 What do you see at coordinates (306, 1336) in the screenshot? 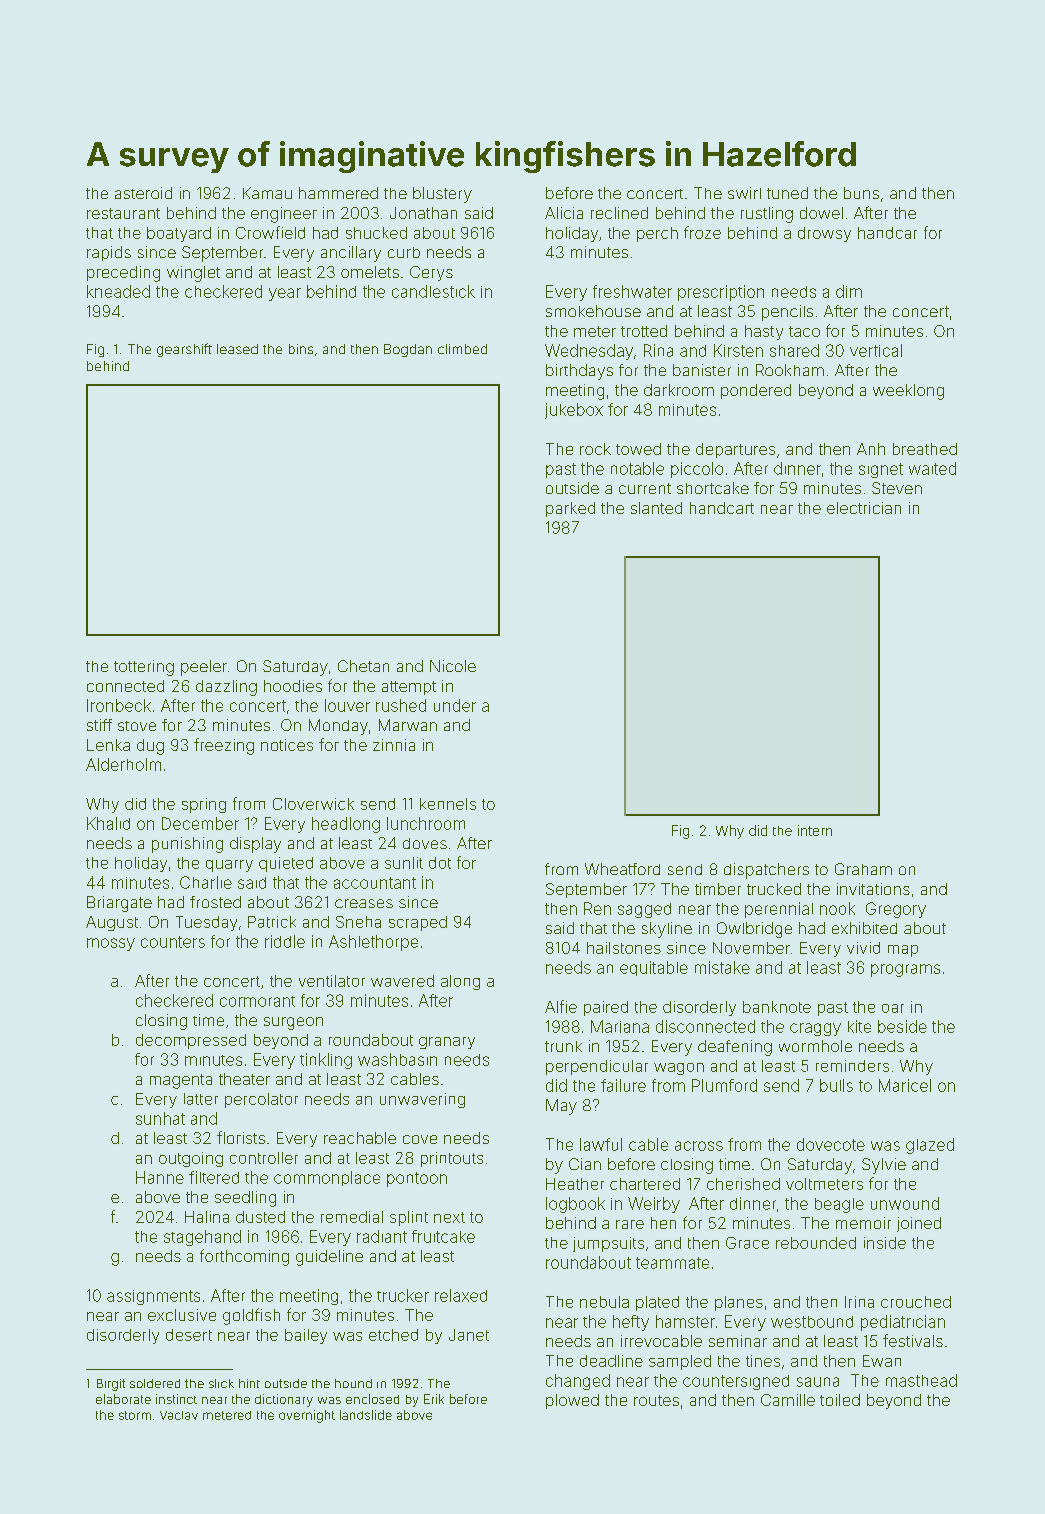
I see `bailey` at bounding box center [306, 1336].
